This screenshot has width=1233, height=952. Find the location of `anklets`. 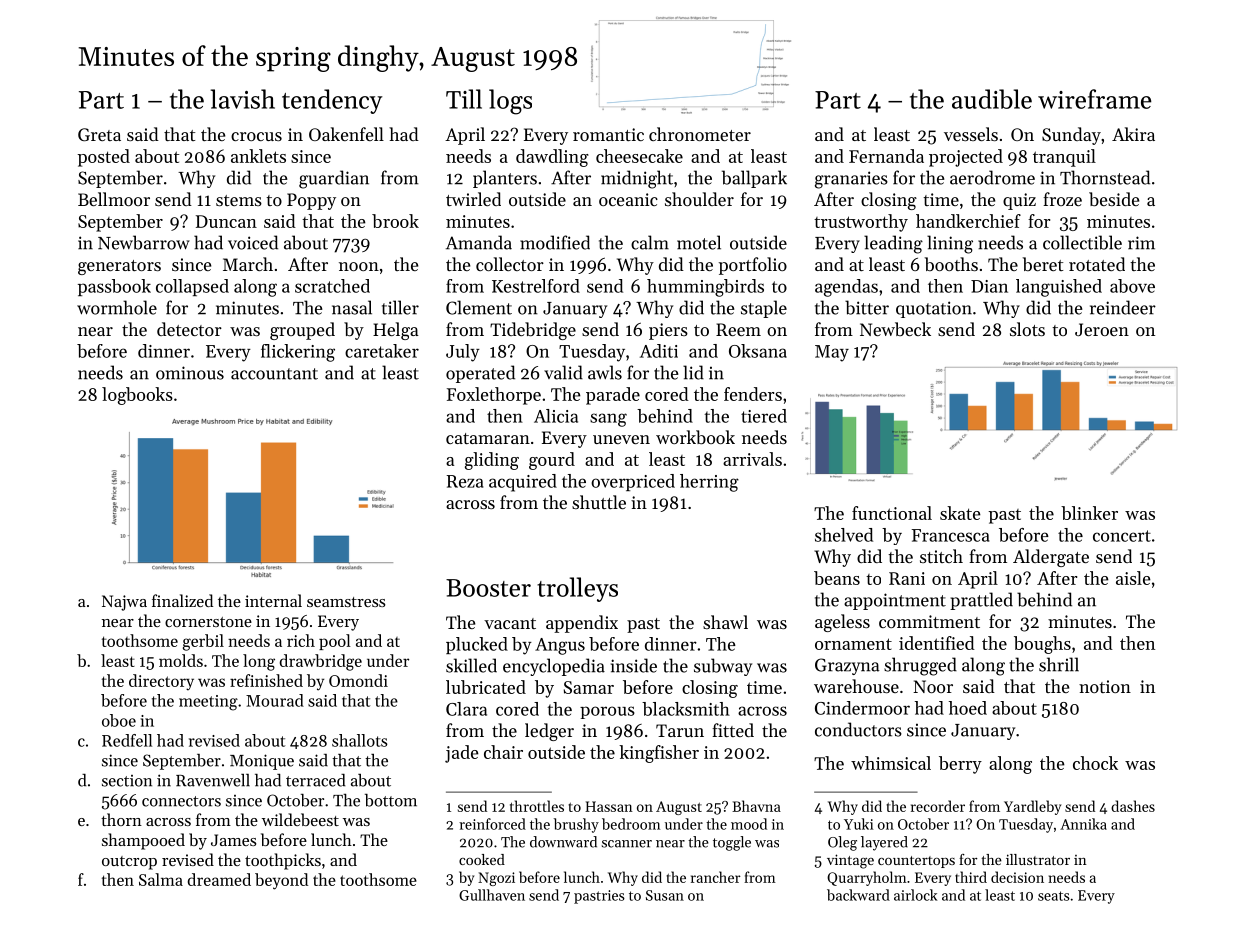

anklets is located at coordinates (258, 156).
